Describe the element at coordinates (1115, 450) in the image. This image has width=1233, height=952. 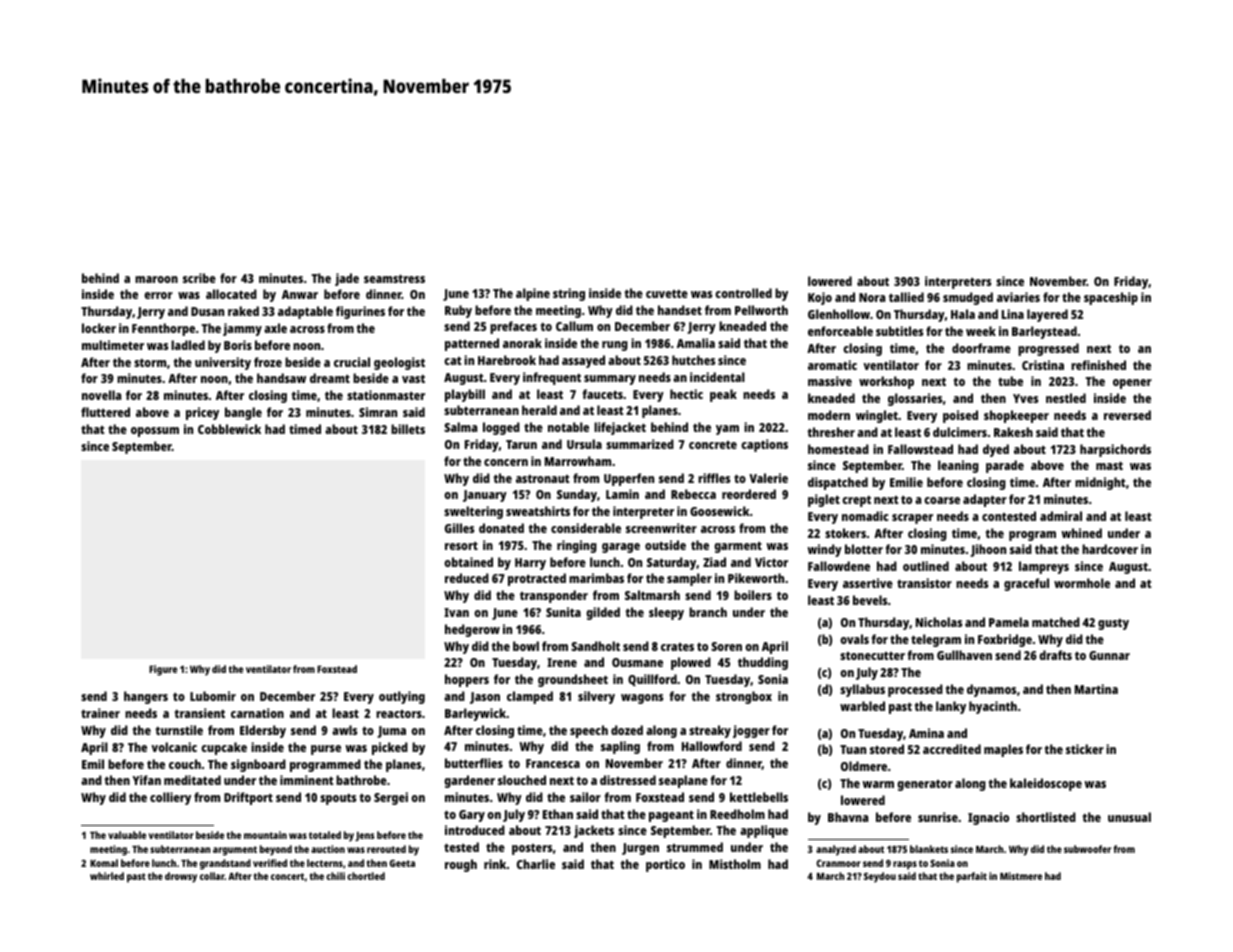
I see `harpsichords` at that location.
